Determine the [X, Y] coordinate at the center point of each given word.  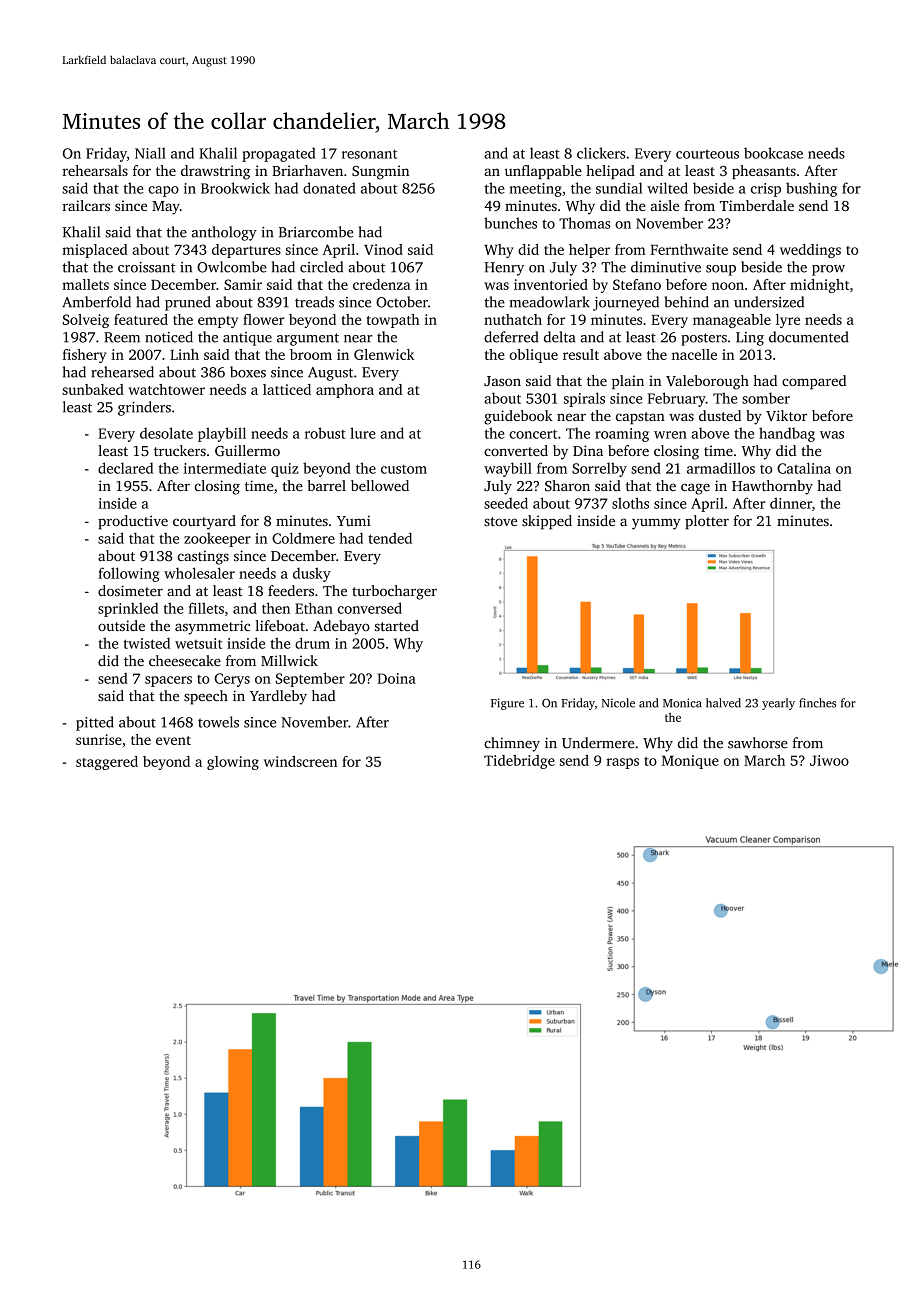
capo [163, 191]
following [128, 574]
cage [695, 489]
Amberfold [96, 302]
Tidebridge [519, 762]
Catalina [804, 468]
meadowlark [550, 302]
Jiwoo [829, 760]
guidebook [518, 417]
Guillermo [247, 451]
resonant [369, 154]
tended [390, 538]
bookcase [773, 153]
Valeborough [707, 382]
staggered [107, 763]
